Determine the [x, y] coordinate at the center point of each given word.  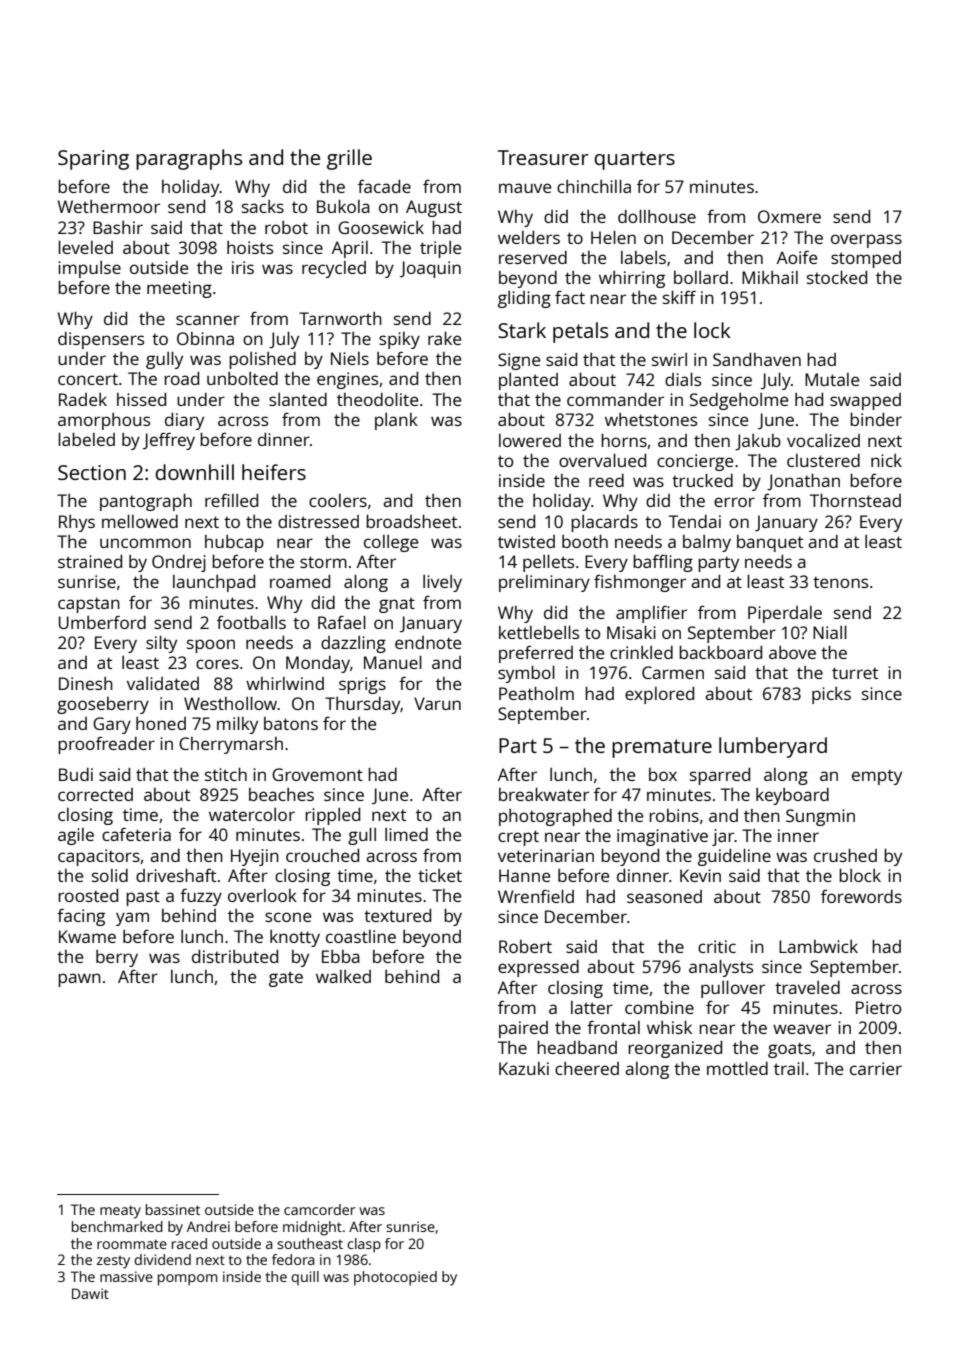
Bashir [118, 227]
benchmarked [117, 1226]
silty [161, 644]
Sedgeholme [739, 401]
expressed [538, 968]
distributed [235, 956]
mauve [525, 188]
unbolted [242, 378]
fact [570, 297]
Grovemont [317, 774]
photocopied [395, 1278]
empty [877, 777]
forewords [861, 896]
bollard [701, 277]
